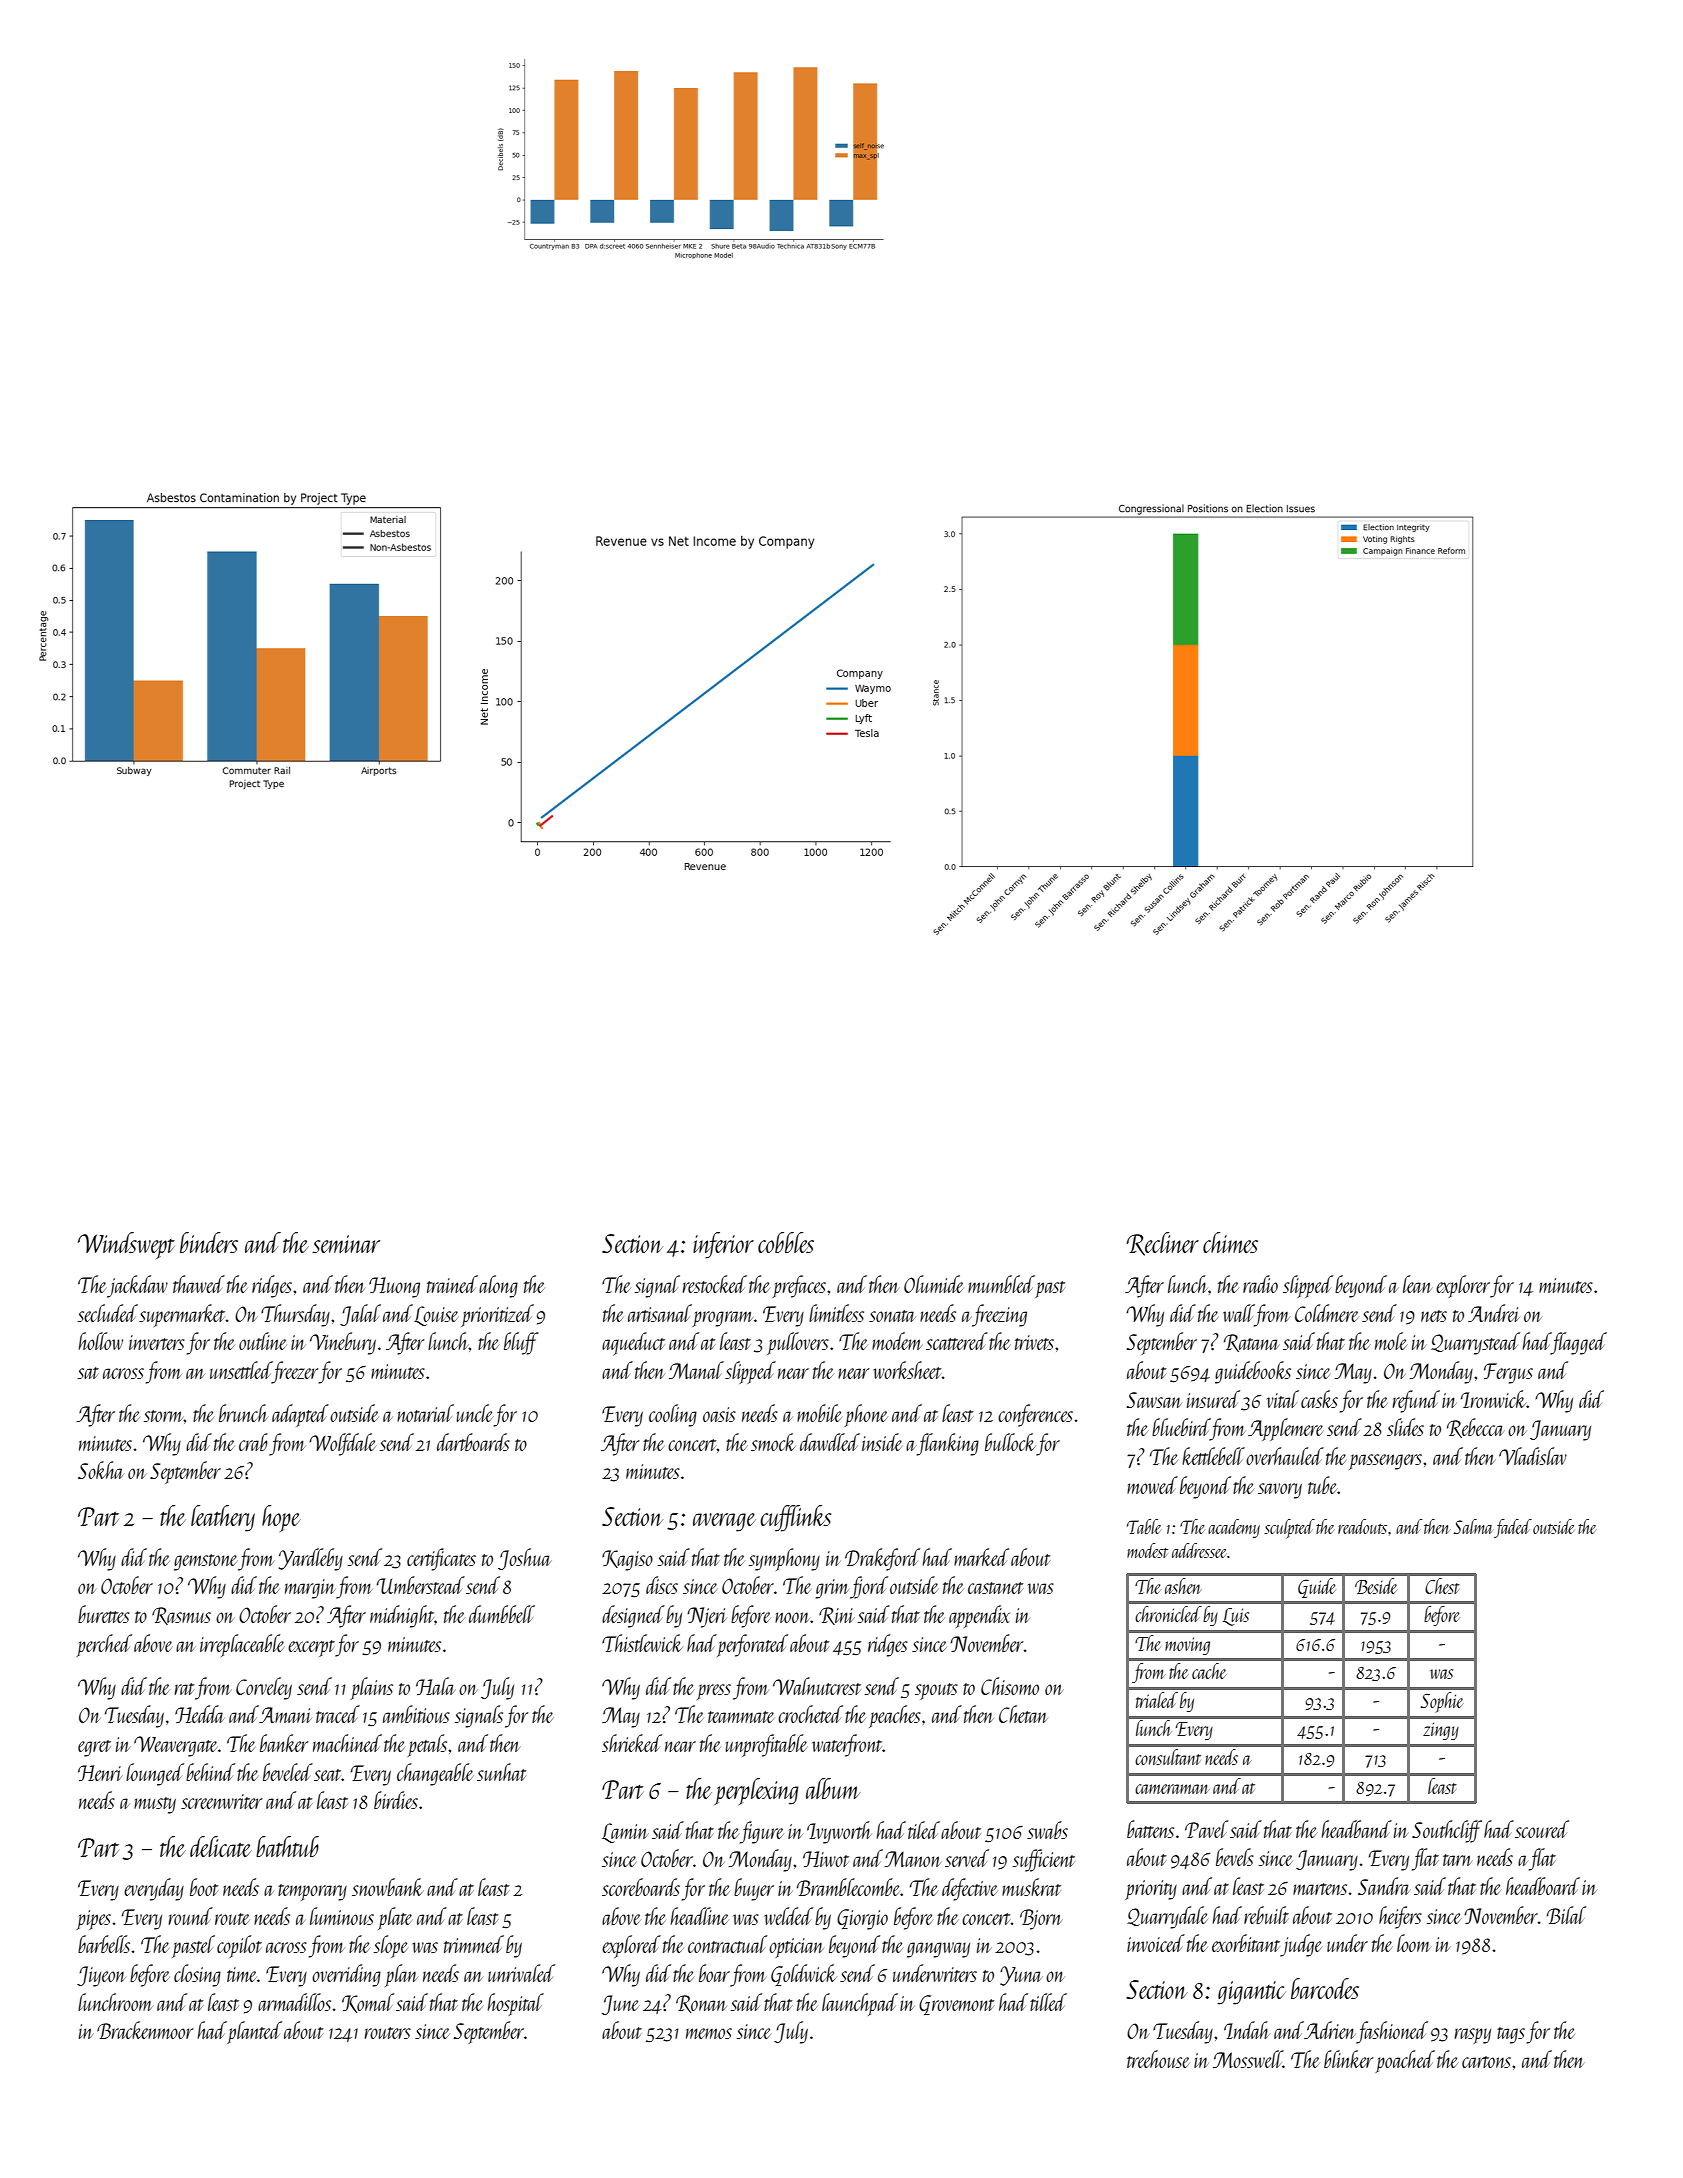 The image size is (1683, 2178). Describe the element at coordinates (722, 1319) in the image. I see `program` at that location.
